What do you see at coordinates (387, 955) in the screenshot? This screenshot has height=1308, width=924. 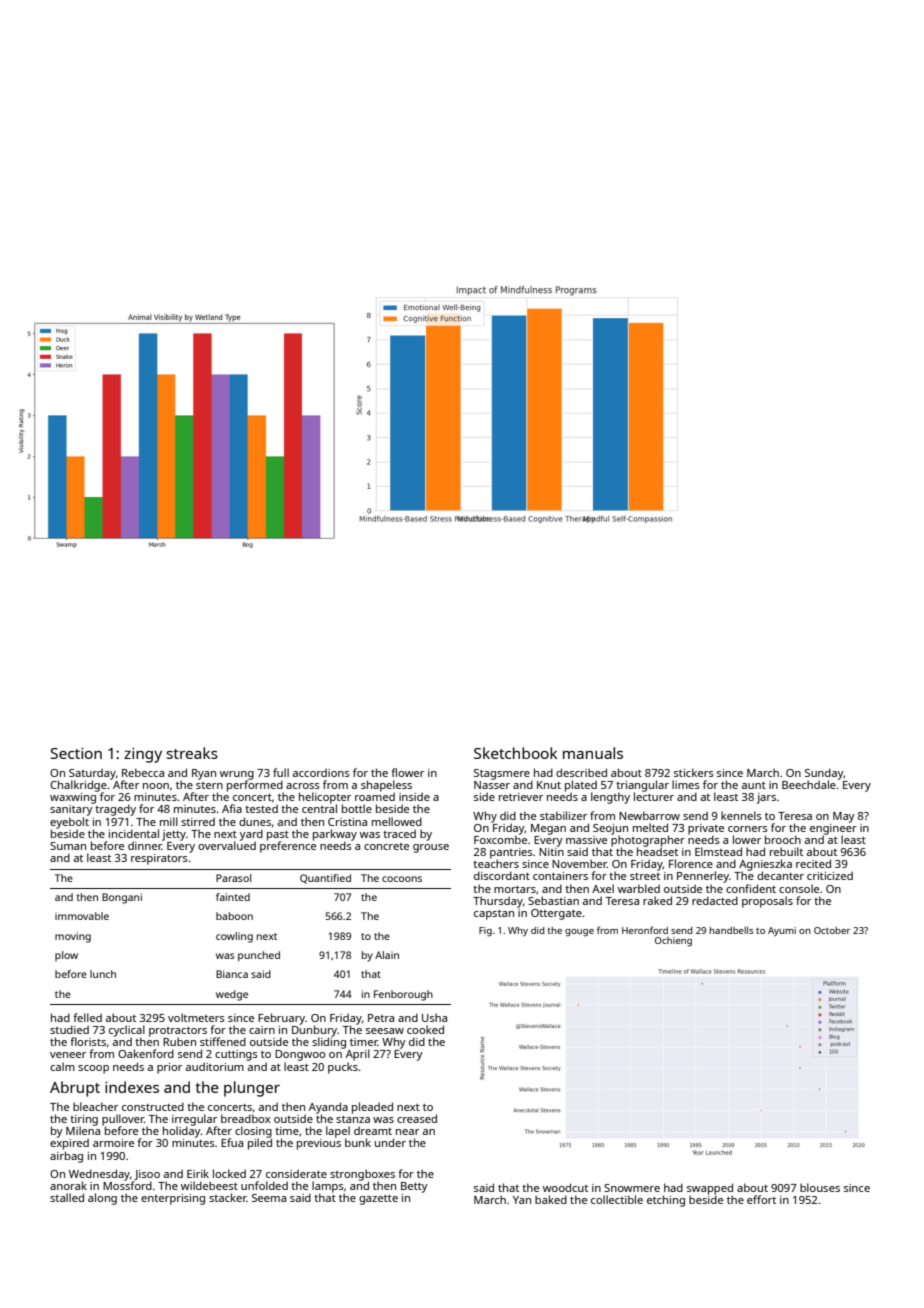 I see `Alain` at bounding box center [387, 955].
